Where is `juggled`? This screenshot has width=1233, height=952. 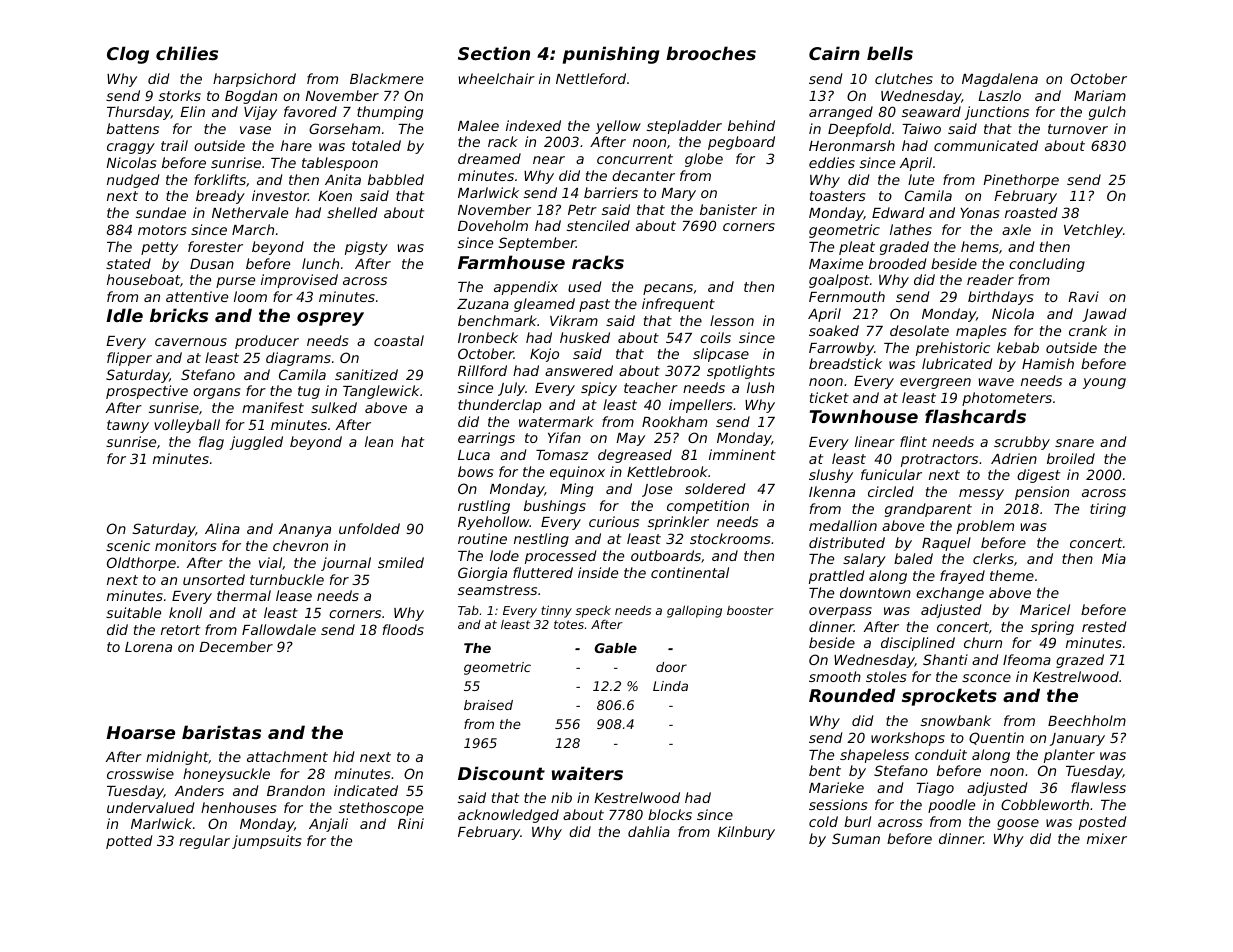 juggled is located at coordinates (256, 443).
